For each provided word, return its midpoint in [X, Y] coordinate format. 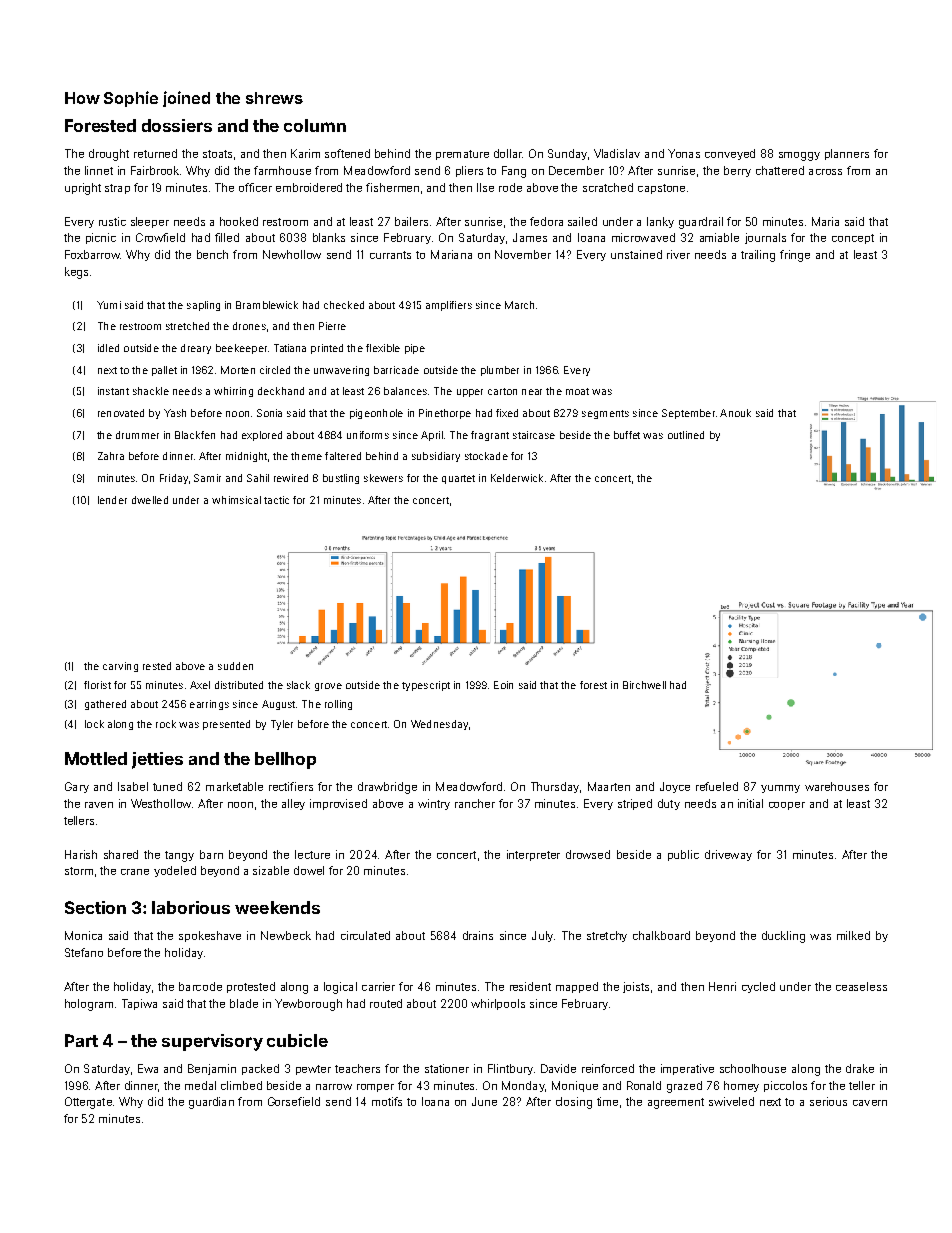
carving [120, 667]
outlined [686, 435]
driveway [728, 855]
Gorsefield [294, 1101]
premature [462, 155]
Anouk [735, 413]
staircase [534, 435]
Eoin [503, 685]
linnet [99, 170]
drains [478, 935]
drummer [137, 435]
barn [211, 854]
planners [847, 154]
